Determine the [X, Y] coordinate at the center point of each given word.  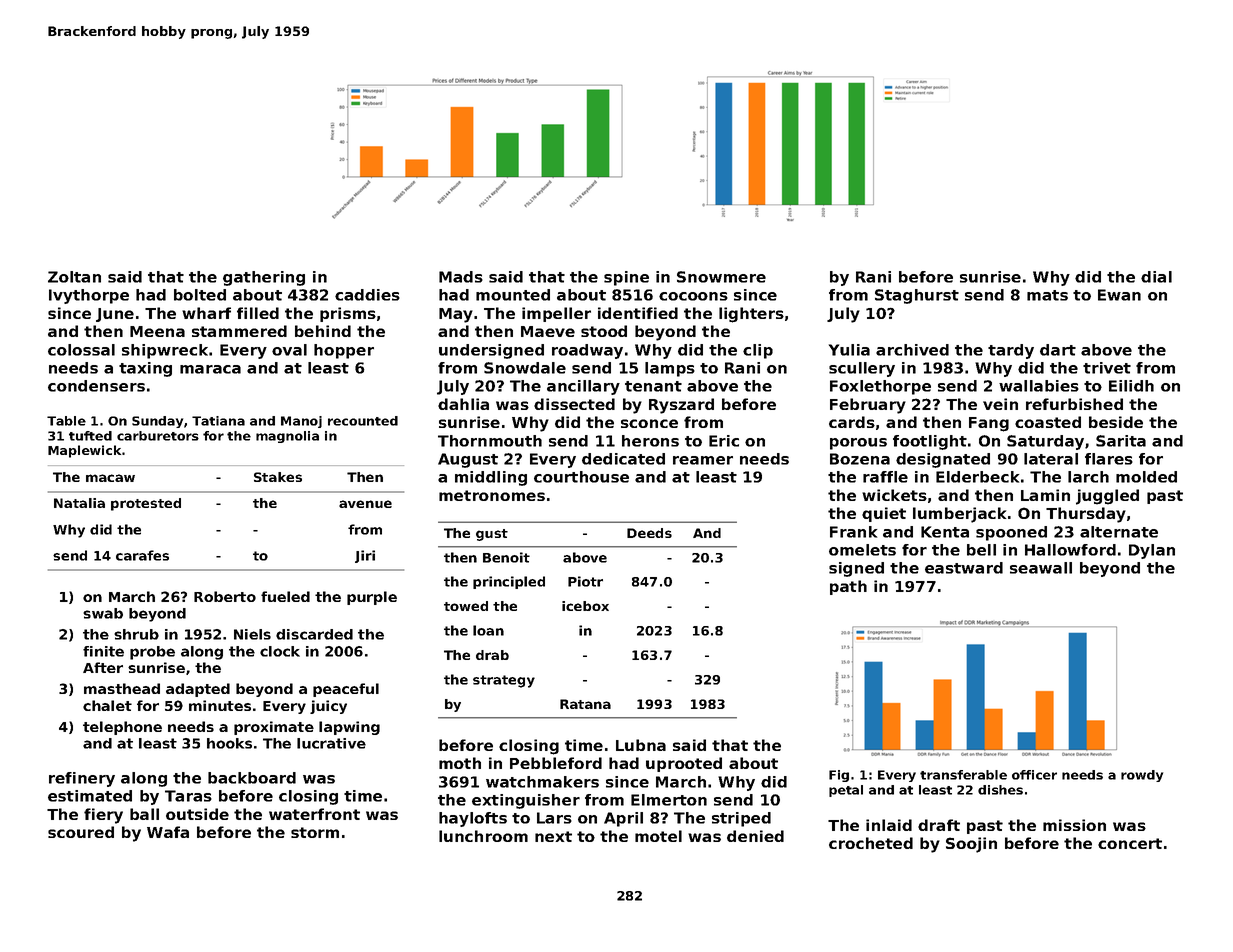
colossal [81, 350]
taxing [145, 369]
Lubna [641, 745]
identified [638, 313]
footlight [930, 442]
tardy [1011, 351]
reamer [703, 460]
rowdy [1142, 776]
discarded [314, 634]
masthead [122, 688]
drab [492, 655]
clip [758, 351]
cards [852, 422]
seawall [1041, 568]
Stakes [278, 477]
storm [315, 832]
